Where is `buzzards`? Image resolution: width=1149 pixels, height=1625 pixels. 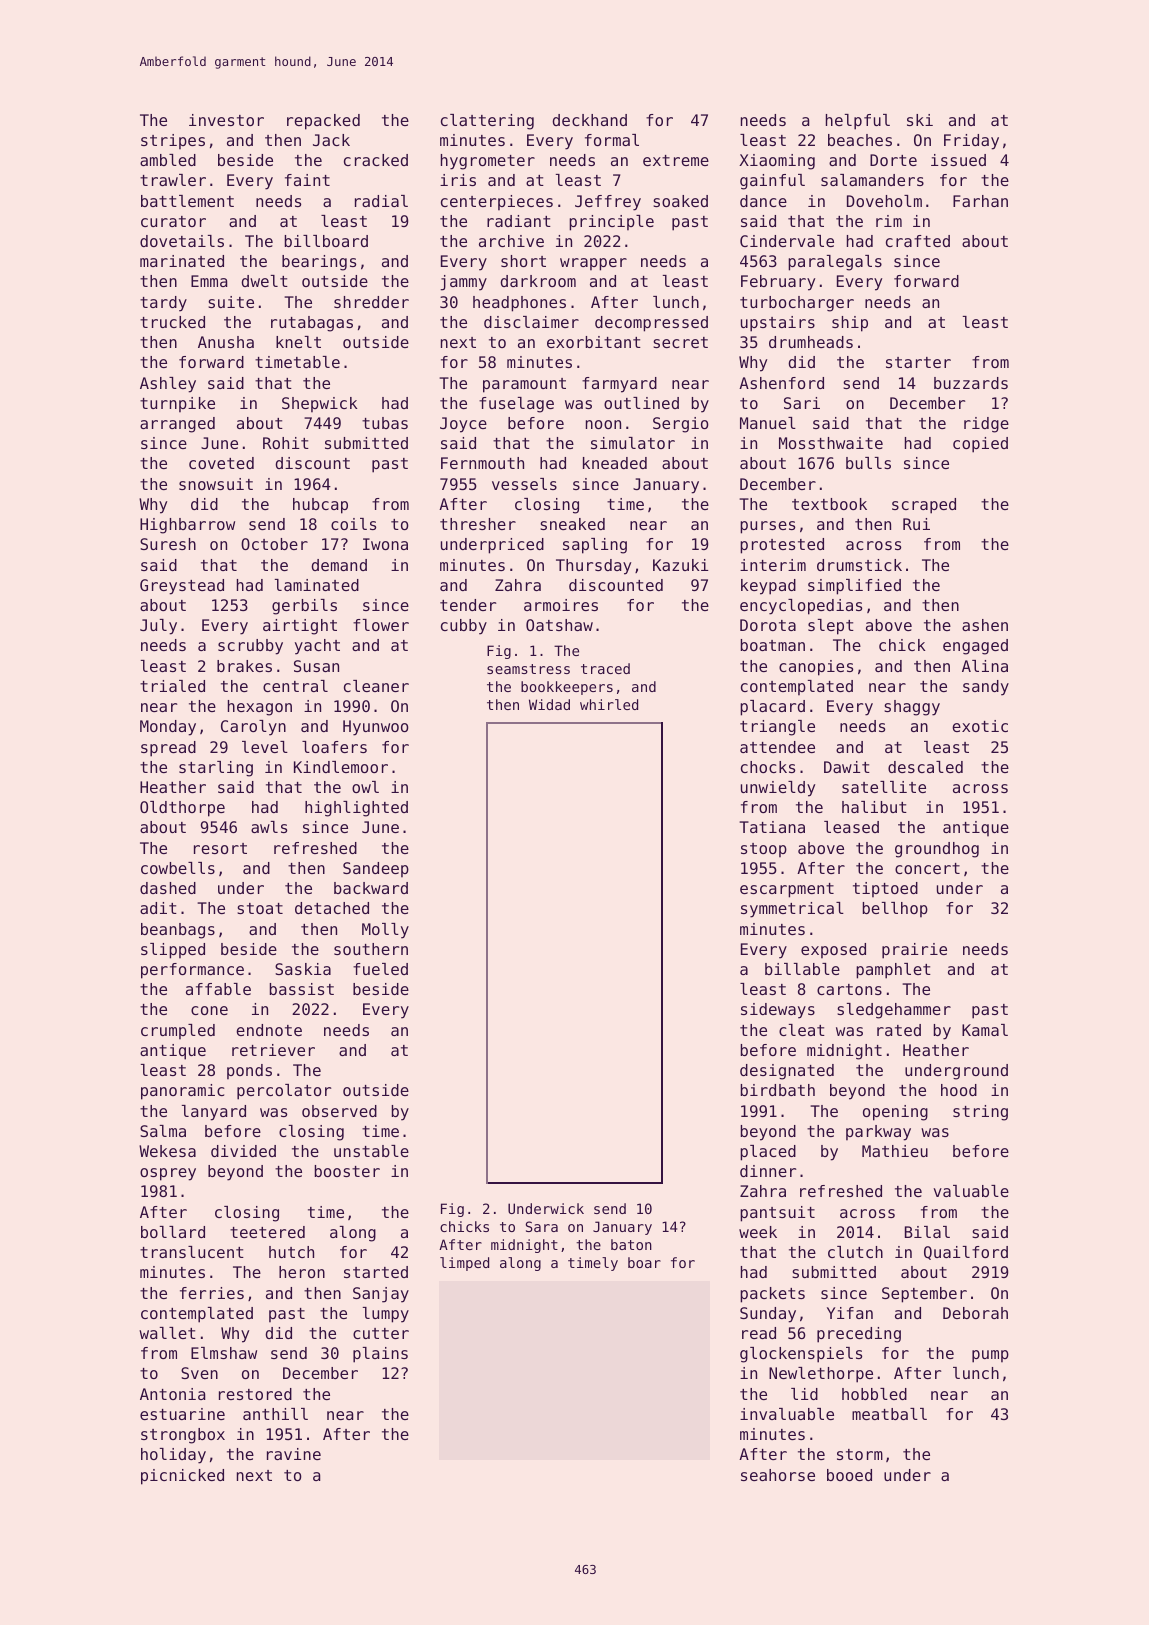
buzzards is located at coordinates (971, 383).
